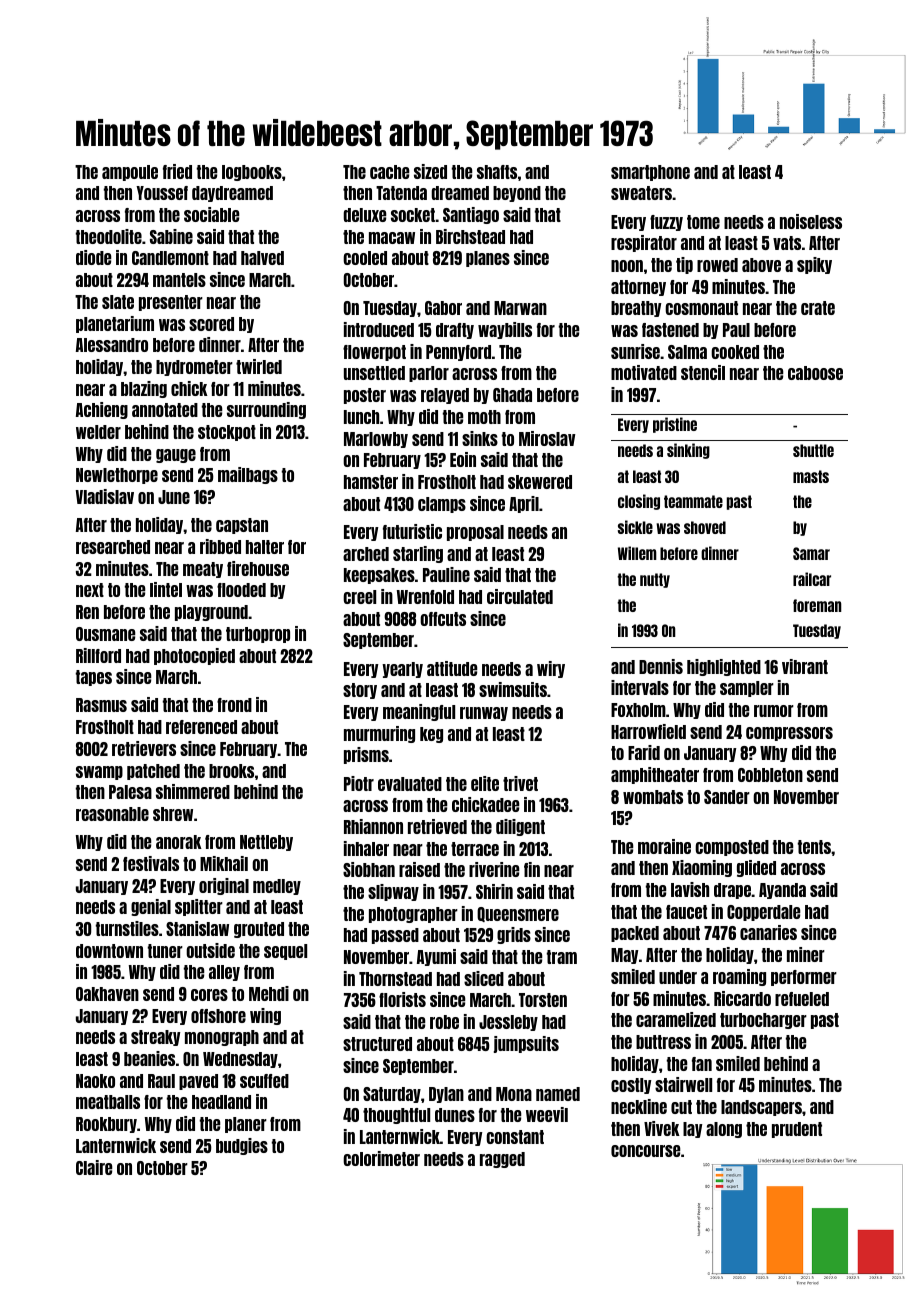 The height and width of the page is (1308, 924). I want to click on masts, so click(811, 476).
